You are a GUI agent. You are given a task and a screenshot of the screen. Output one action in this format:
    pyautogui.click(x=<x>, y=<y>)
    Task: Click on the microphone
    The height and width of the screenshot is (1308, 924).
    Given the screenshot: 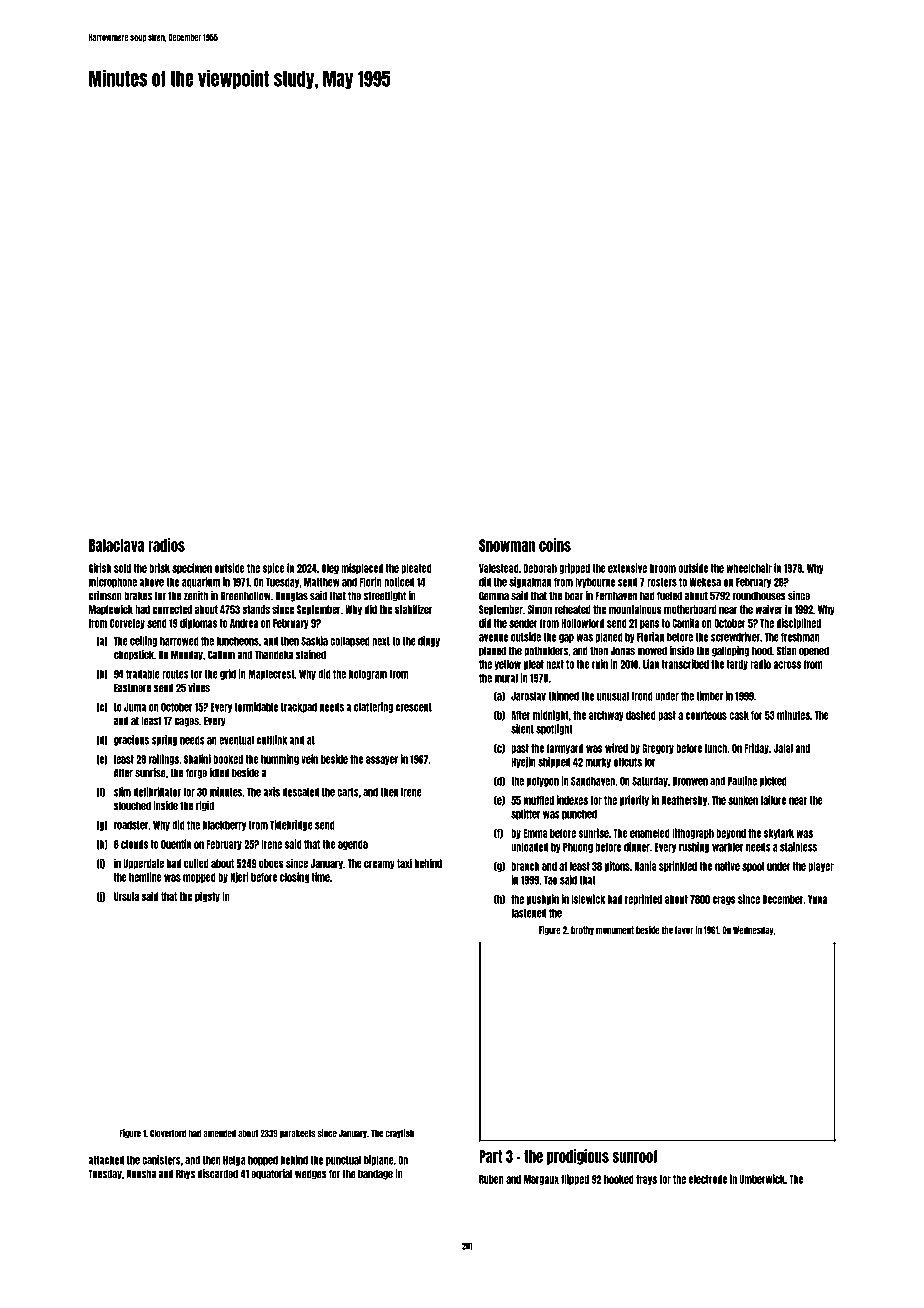 What is the action you would take?
    pyautogui.click(x=113, y=582)
